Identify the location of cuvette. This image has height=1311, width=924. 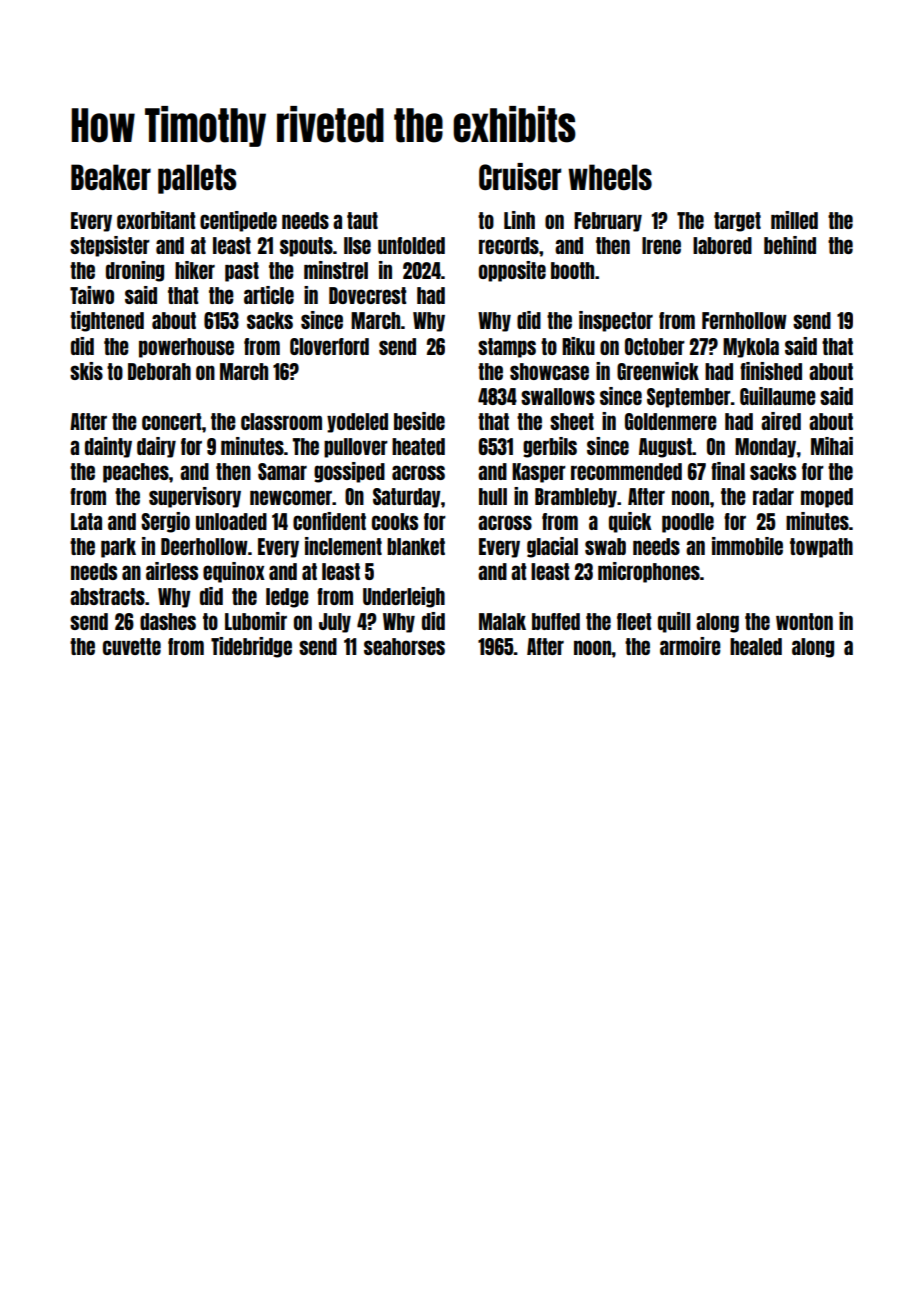
(132, 646).
